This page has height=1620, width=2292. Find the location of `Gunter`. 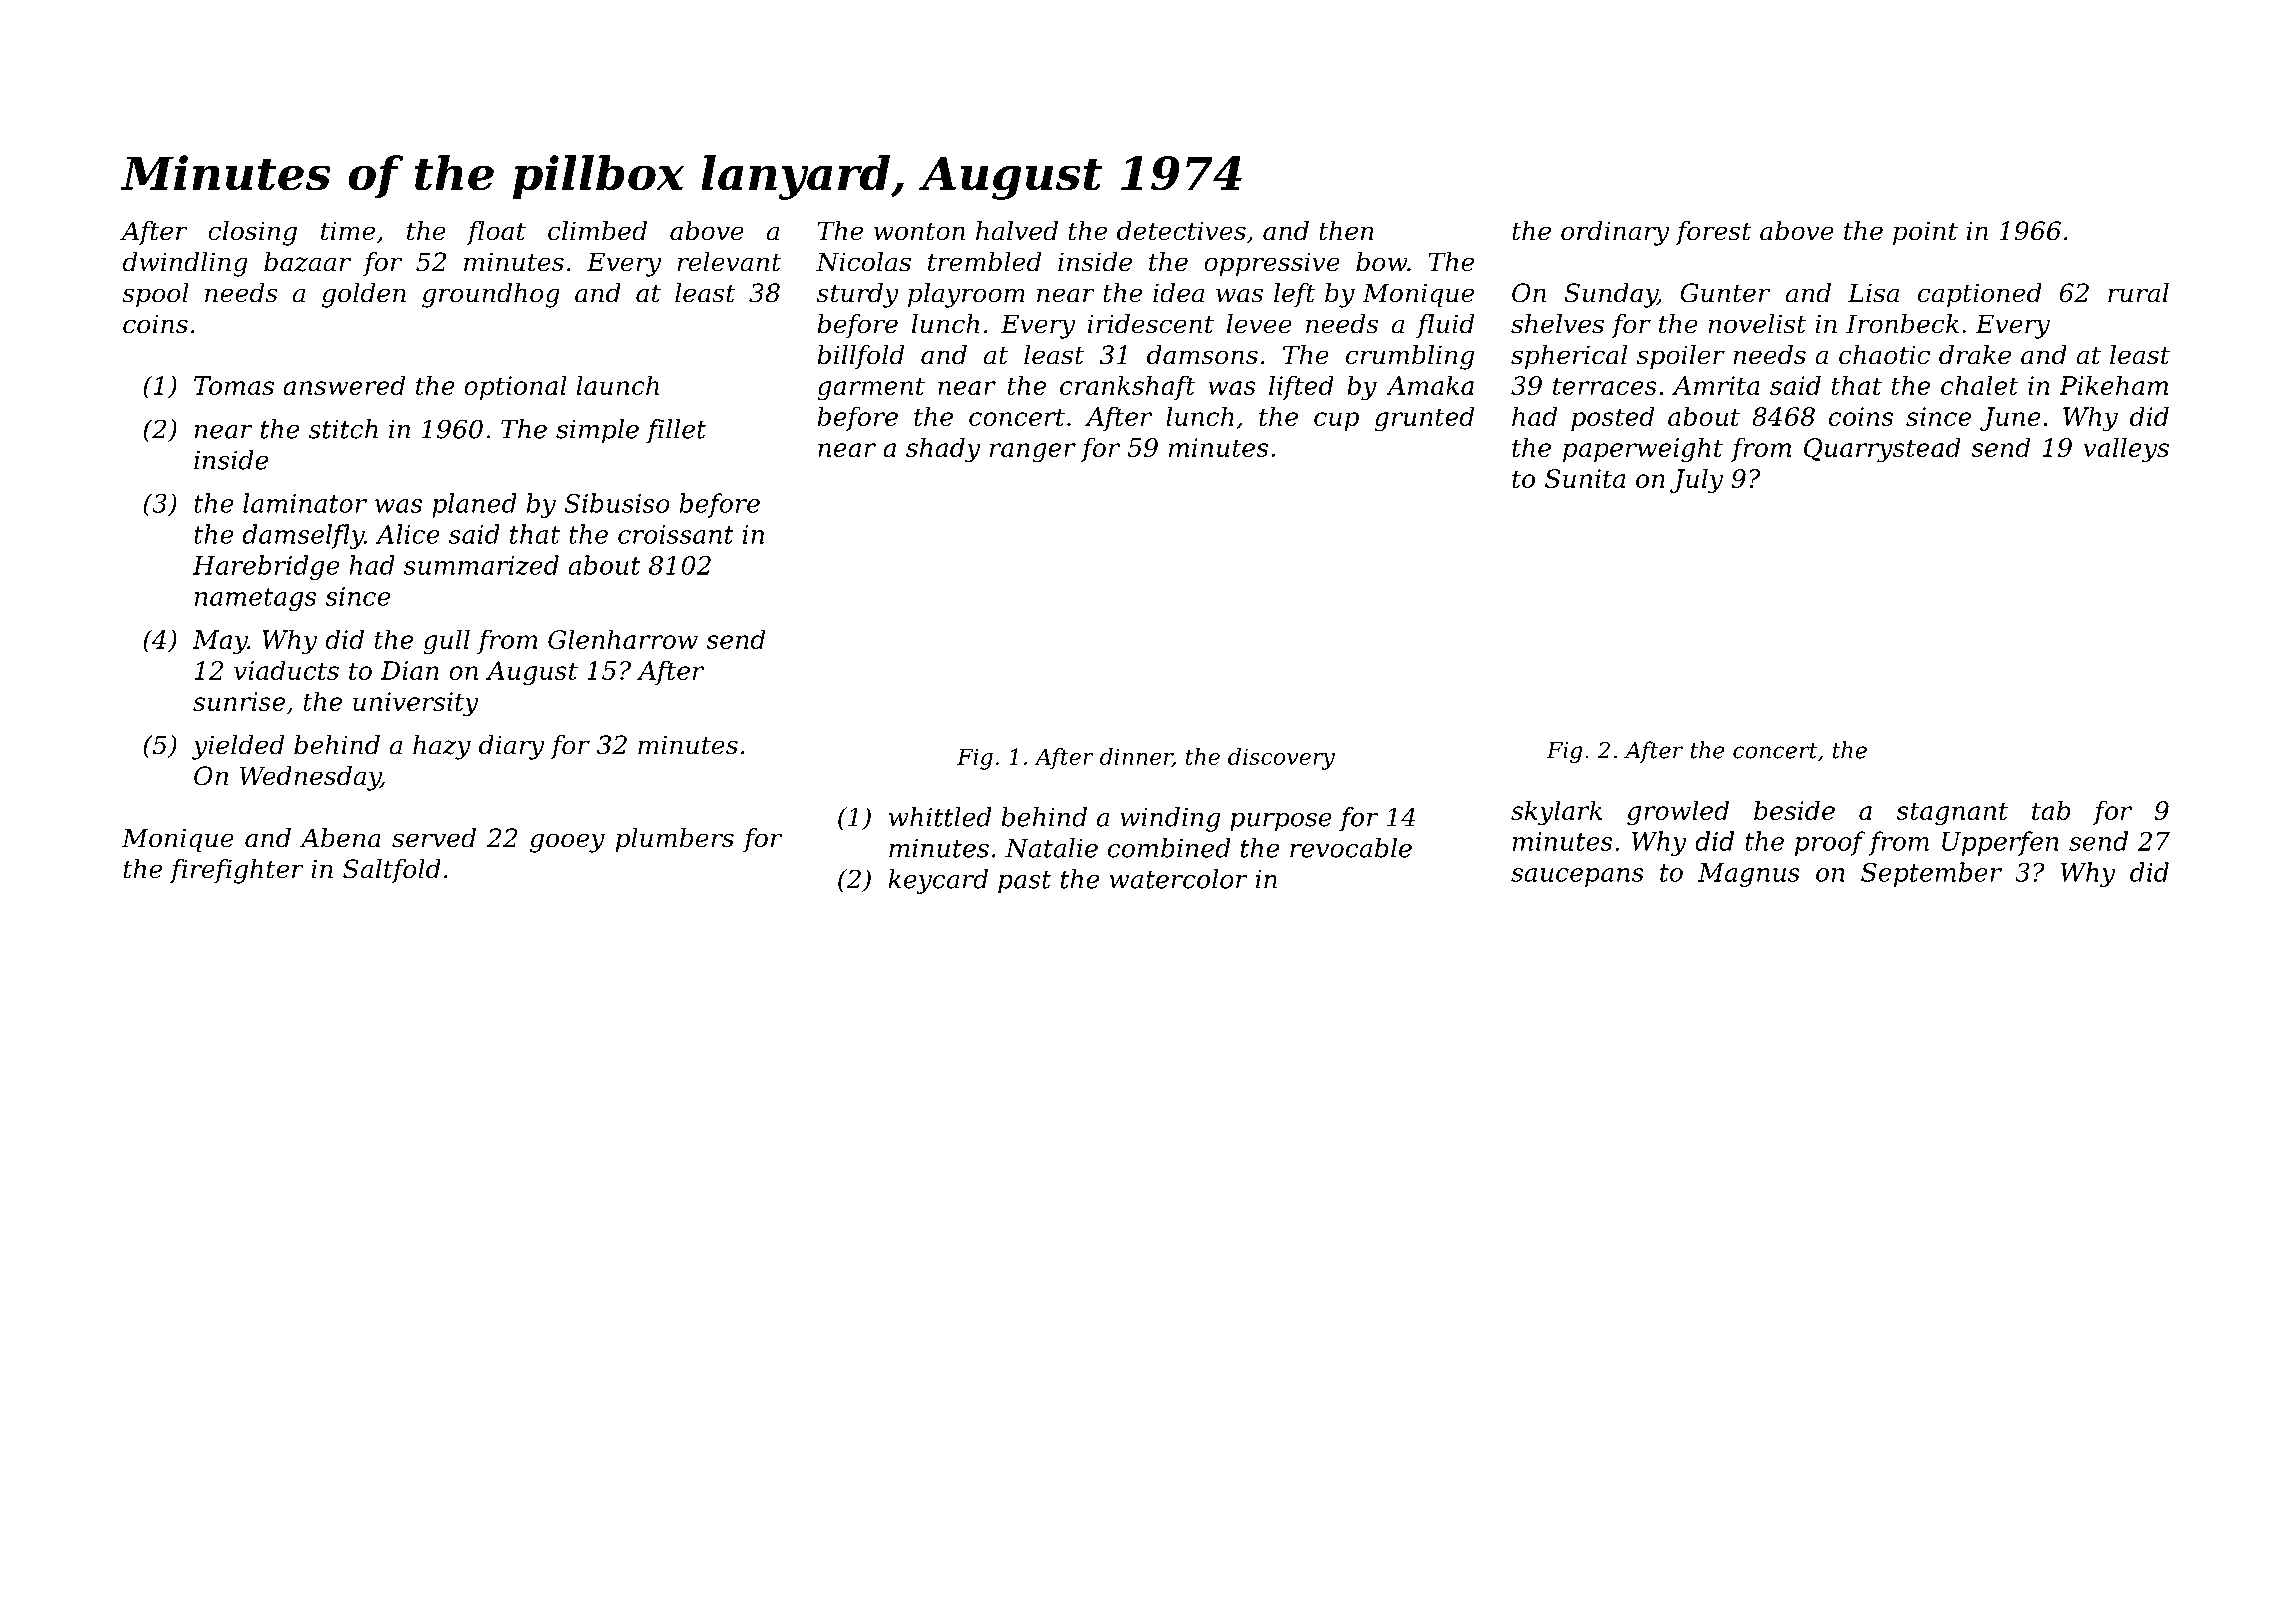

Gunter is located at coordinates (1725, 293).
